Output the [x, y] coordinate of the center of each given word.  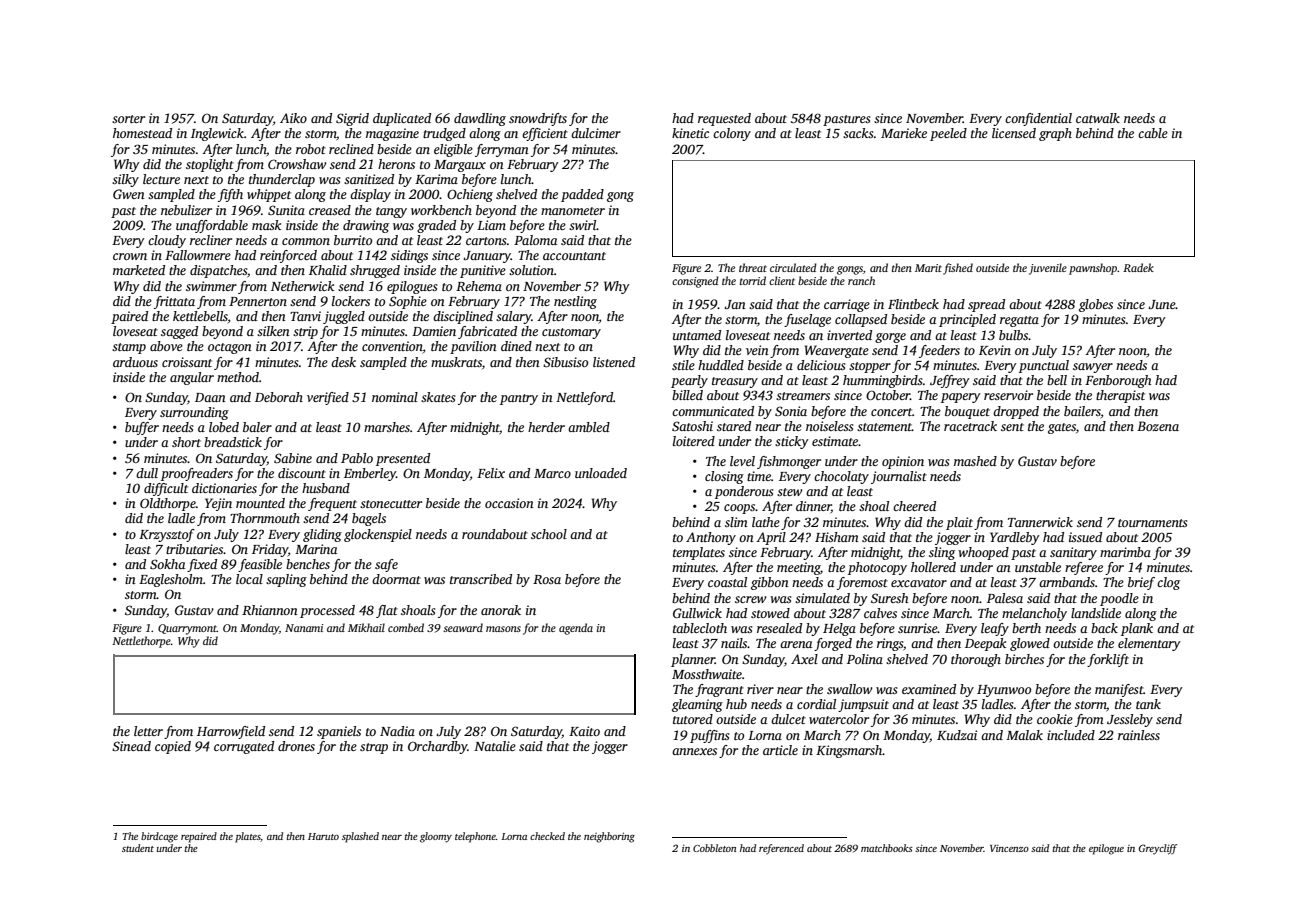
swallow [850, 689]
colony [732, 134]
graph [1055, 134]
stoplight [210, 165]
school [549, 534]
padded [582, 195]
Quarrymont [187, 629]
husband [326, 488]
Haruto [323, 836]
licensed [1014, 133]
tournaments [1153, 523]
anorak [501, 610]
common [306, 241]
